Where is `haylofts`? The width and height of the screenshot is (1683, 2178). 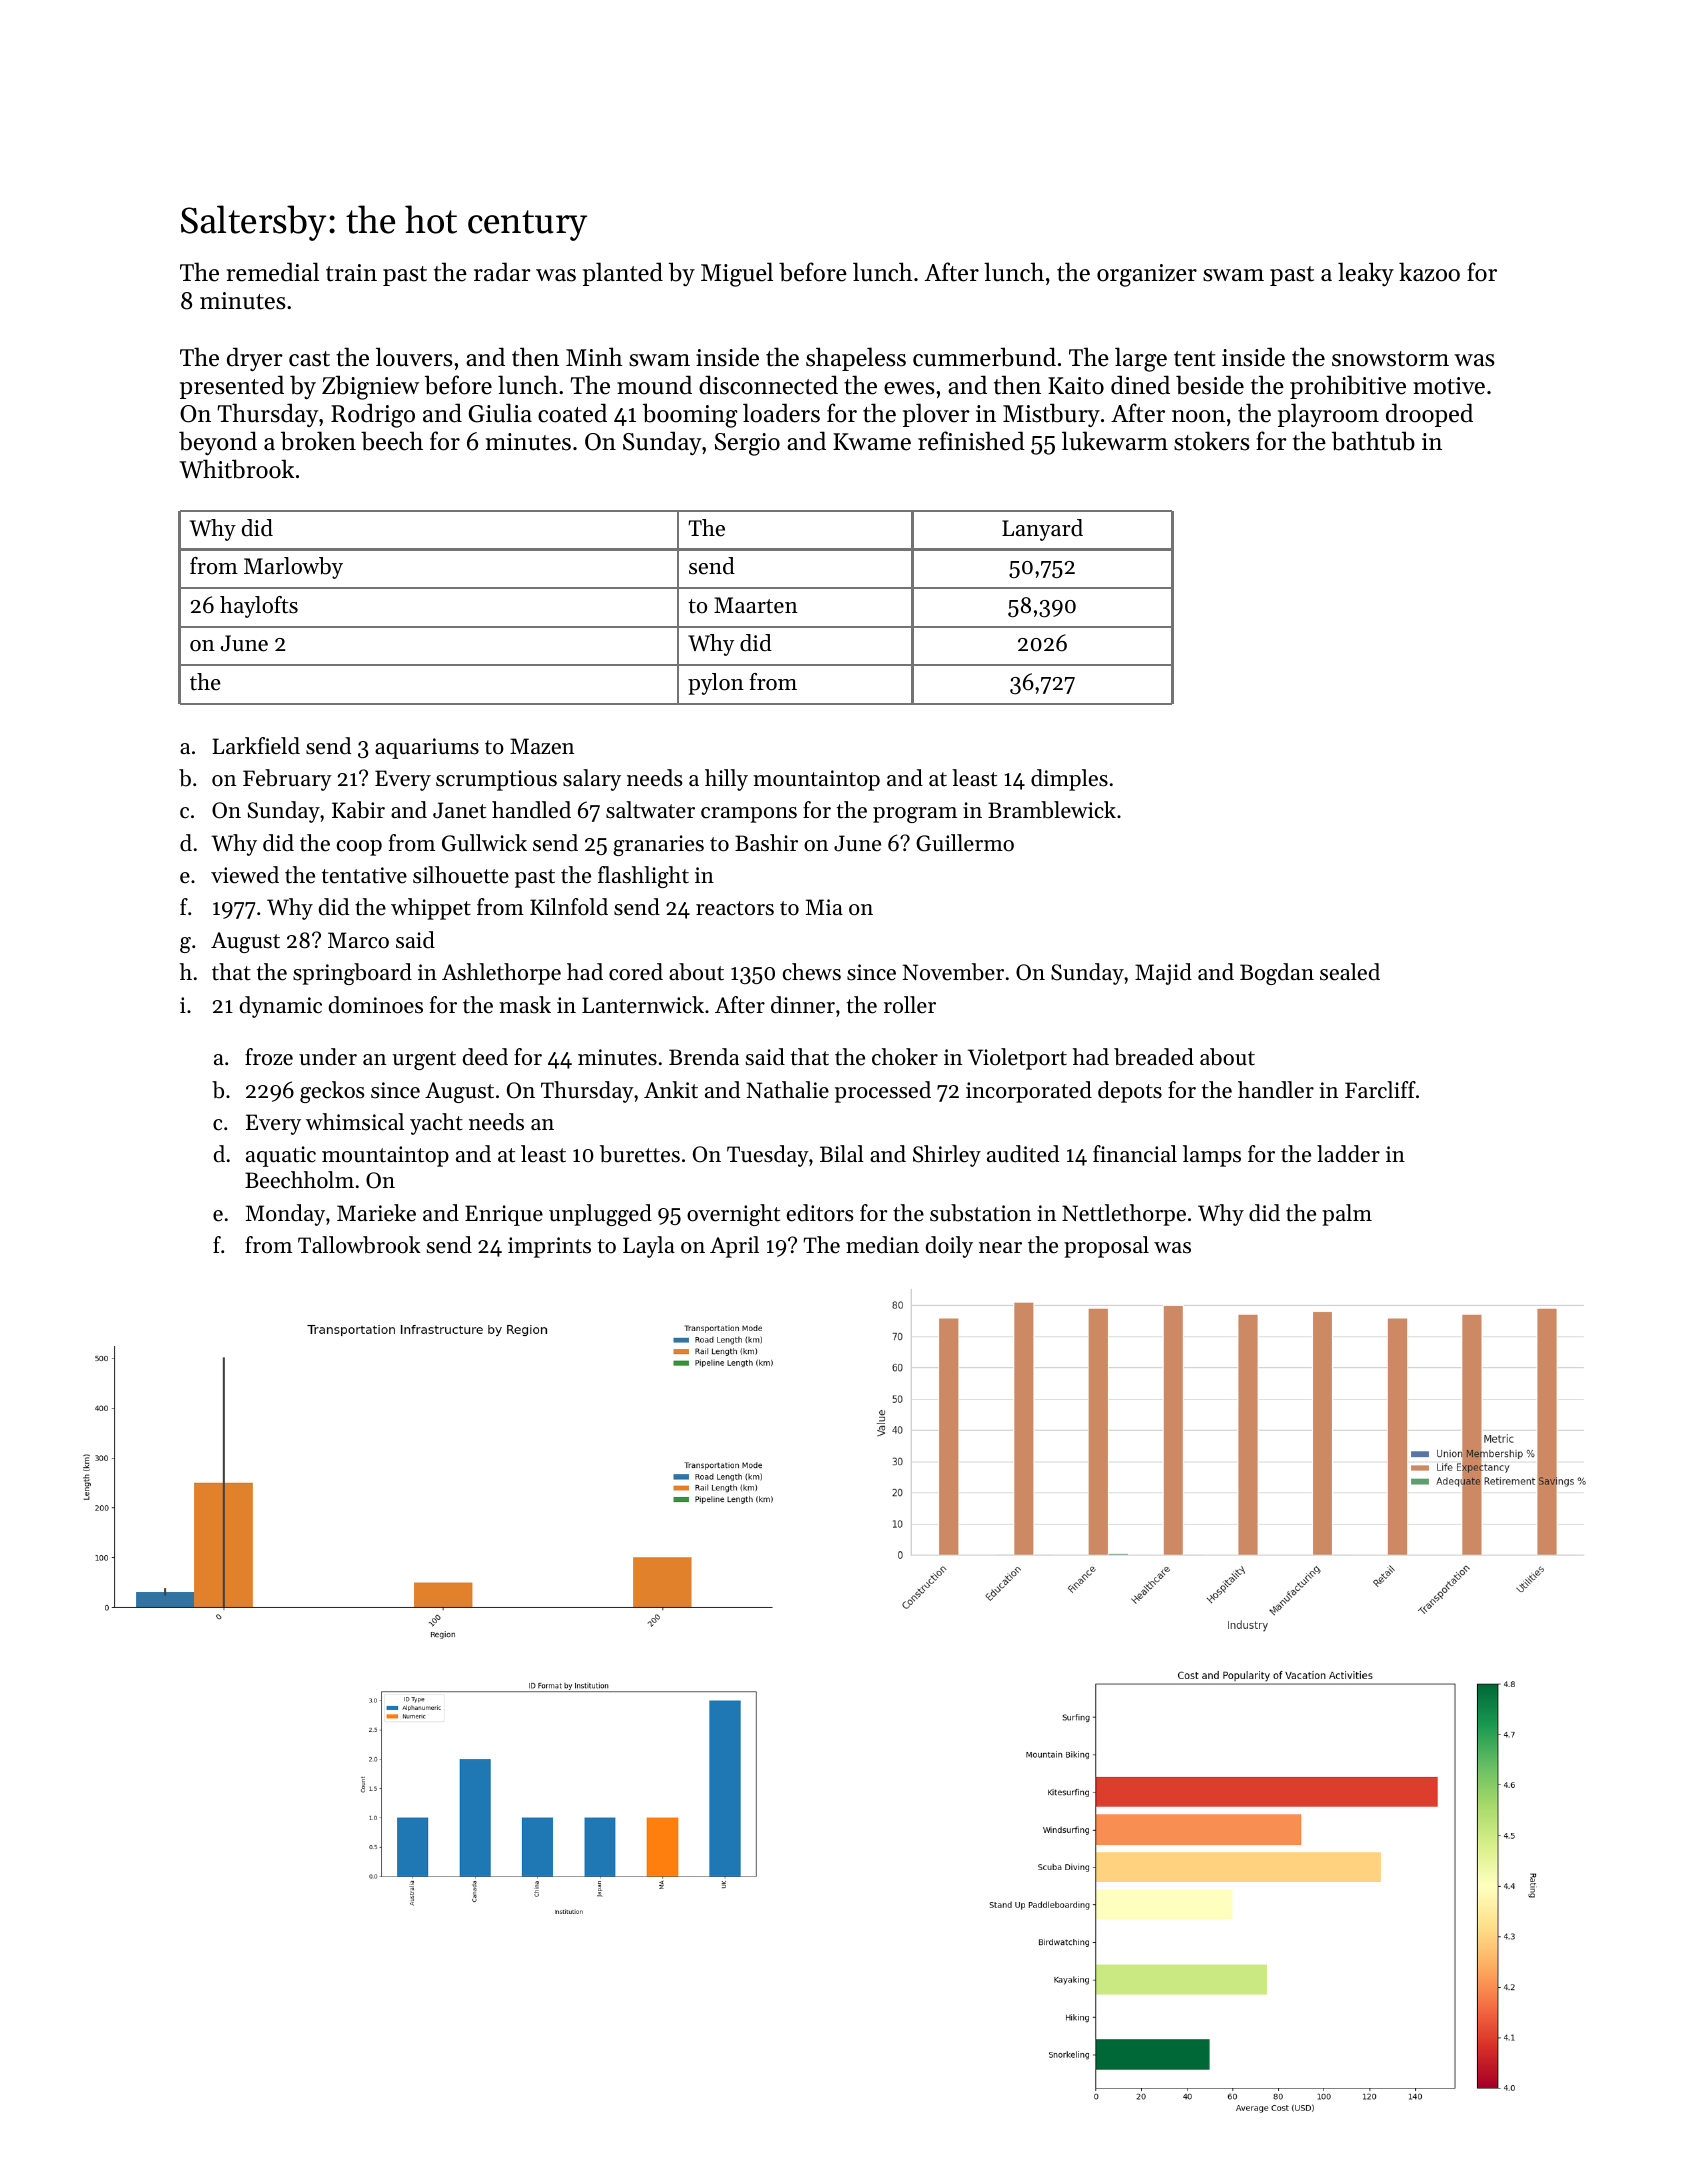
haylofts is located at coordinates (259, 607).
